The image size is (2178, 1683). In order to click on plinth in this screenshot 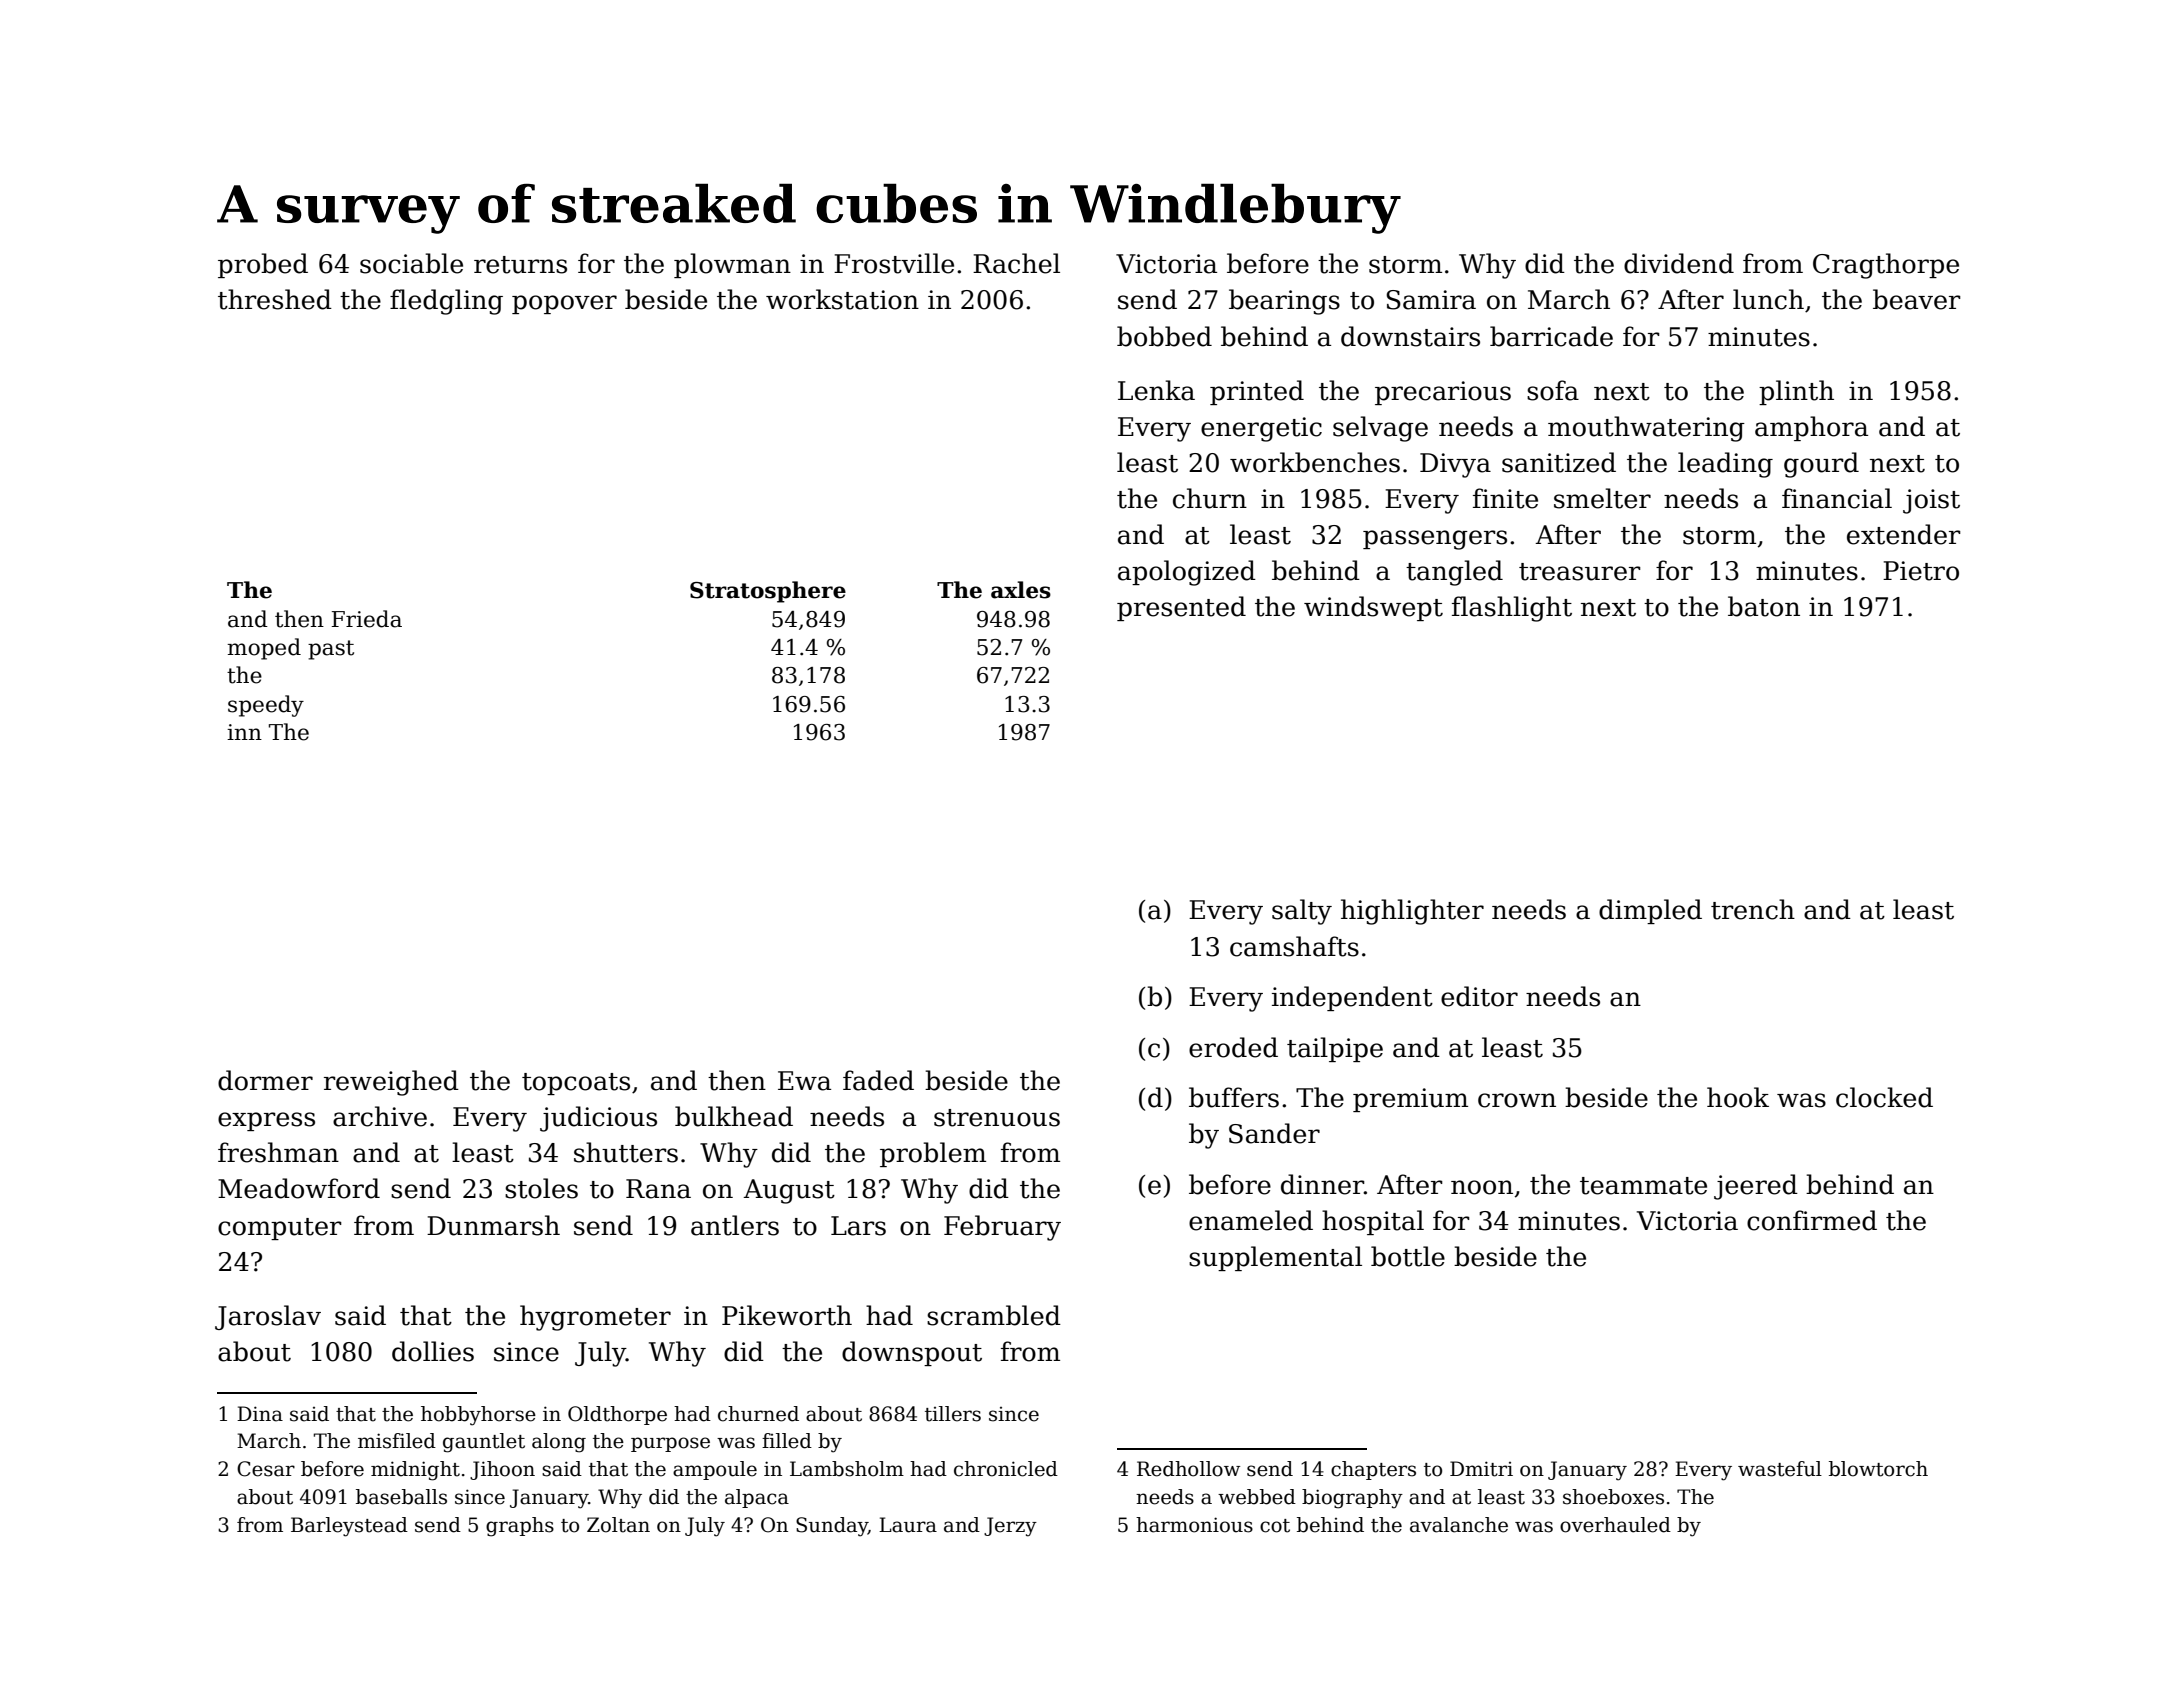, I will do `click(1796, 392)`.
